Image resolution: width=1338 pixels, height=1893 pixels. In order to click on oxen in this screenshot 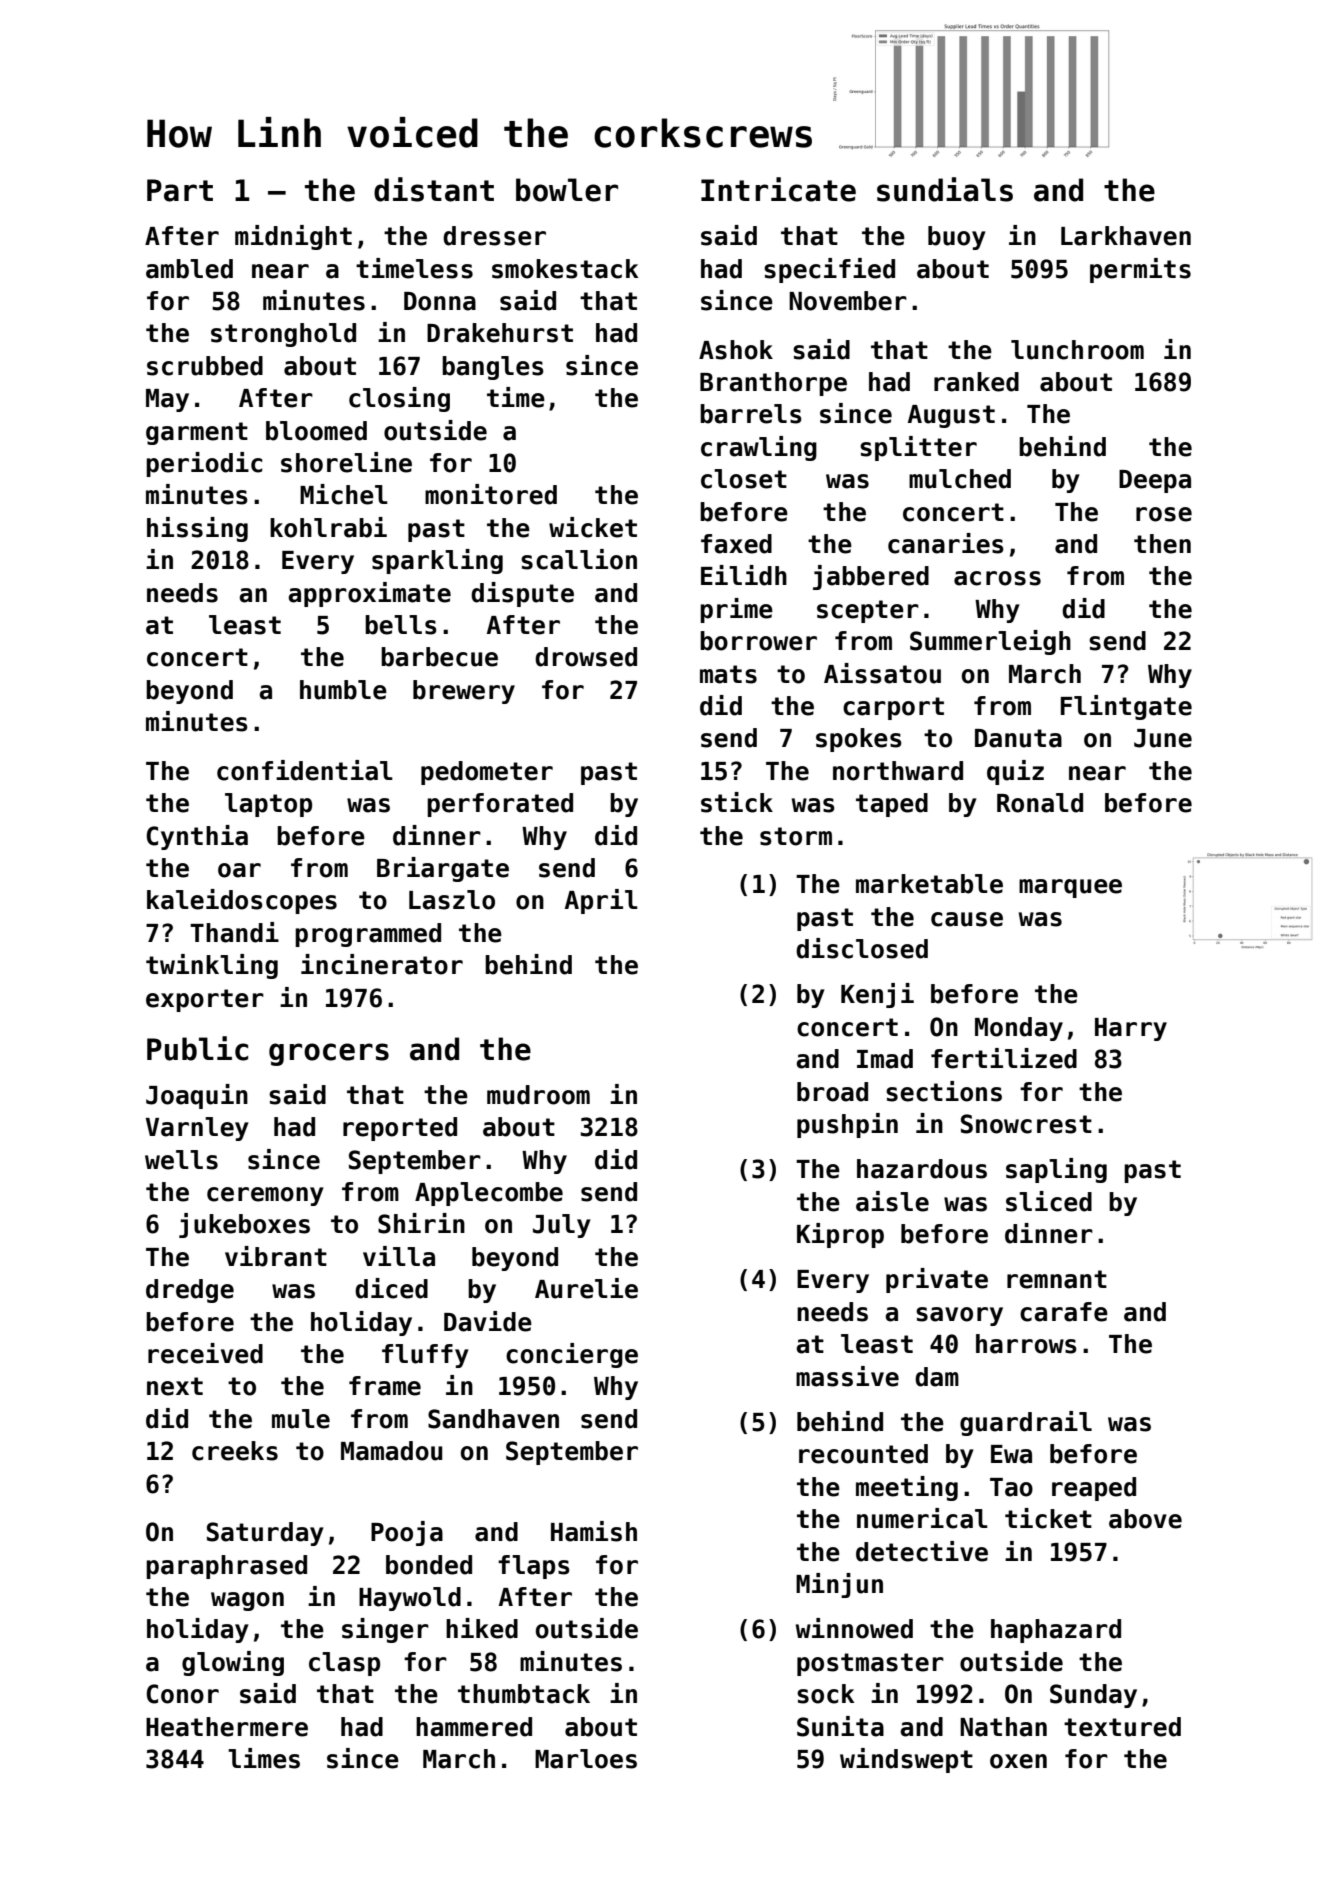, I will do `click(1018, 1761)`.
